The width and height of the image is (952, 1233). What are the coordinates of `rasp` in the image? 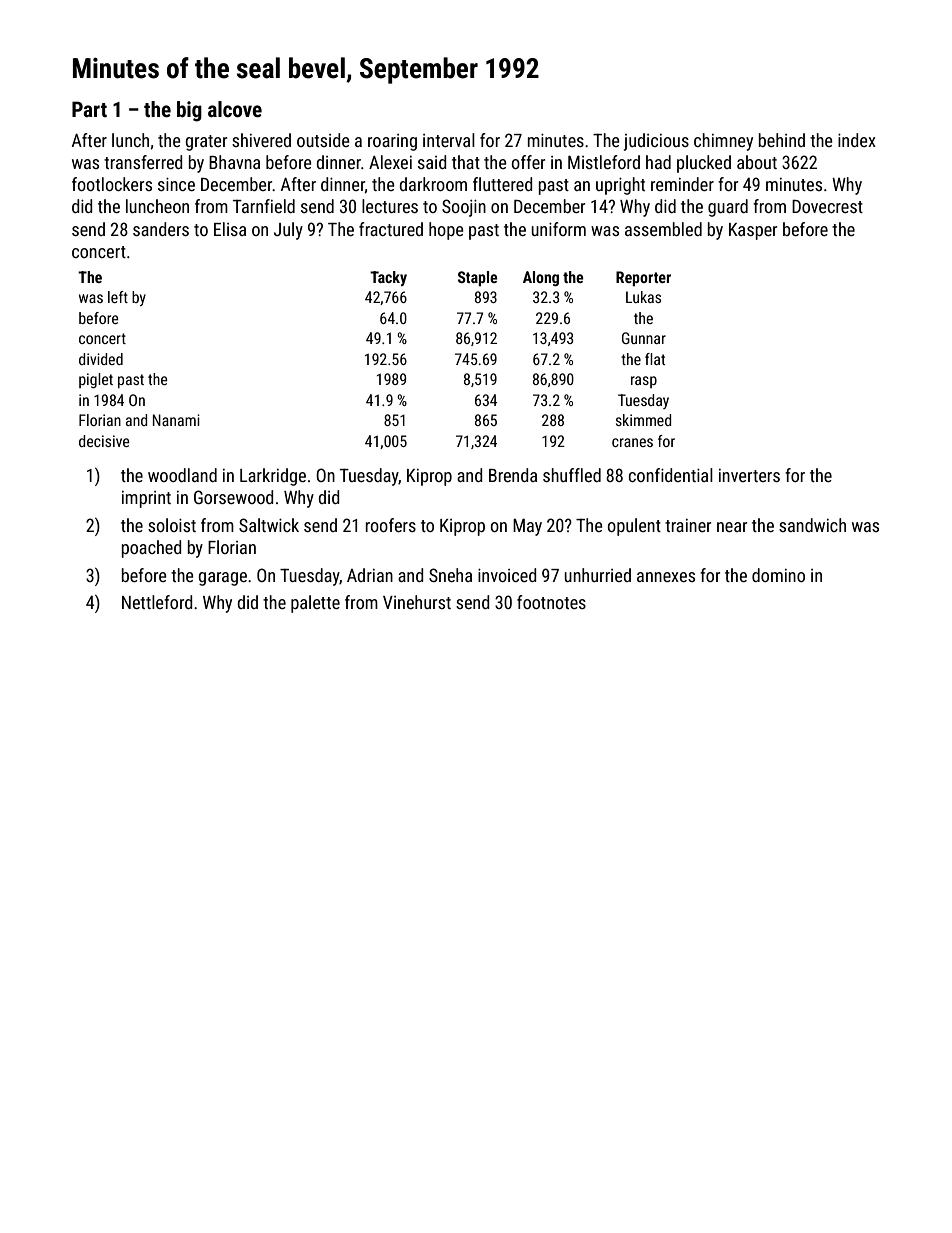 It's located at (644, 382).
